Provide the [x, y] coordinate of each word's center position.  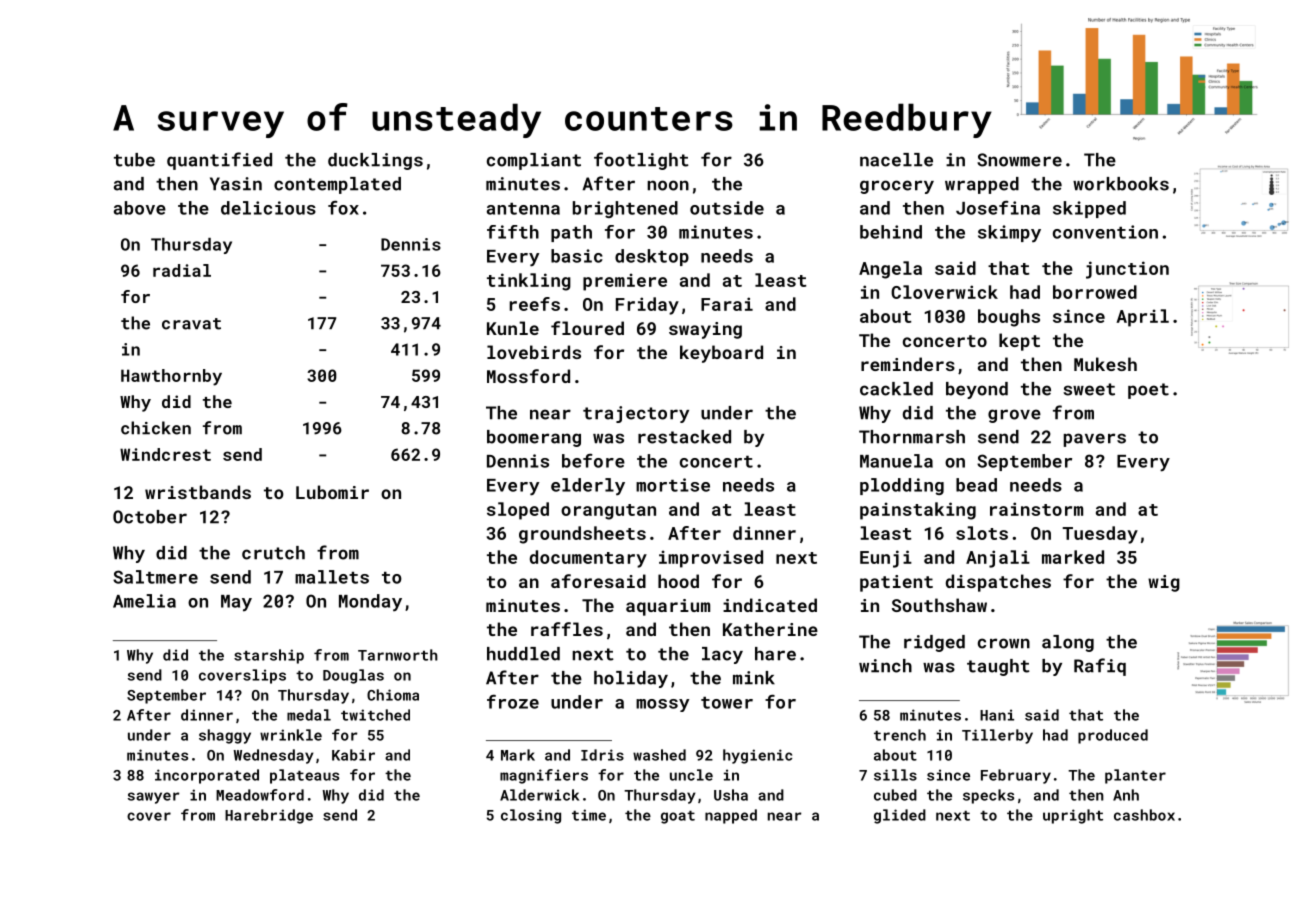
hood [678, 581]
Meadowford [260, 795]
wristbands [198, 492]
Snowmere [1019, 160]
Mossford [528, 376]
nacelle [896, 160]
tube [134, 160]
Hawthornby [171, 377]
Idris [602, 755]
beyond [977, 390]
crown [1004, 643]
